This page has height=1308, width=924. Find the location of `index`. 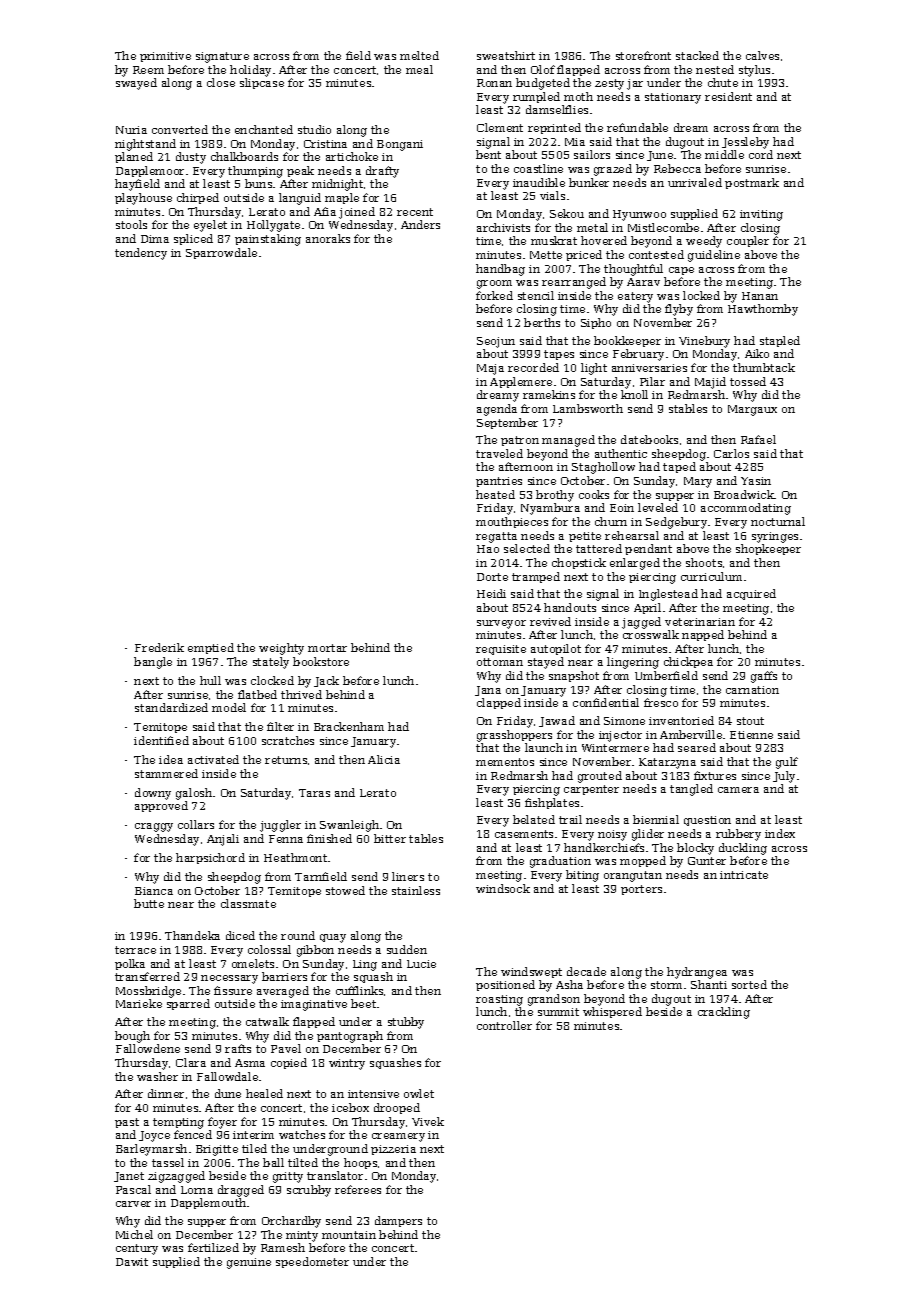

index is located at coordinates (780, 833).
